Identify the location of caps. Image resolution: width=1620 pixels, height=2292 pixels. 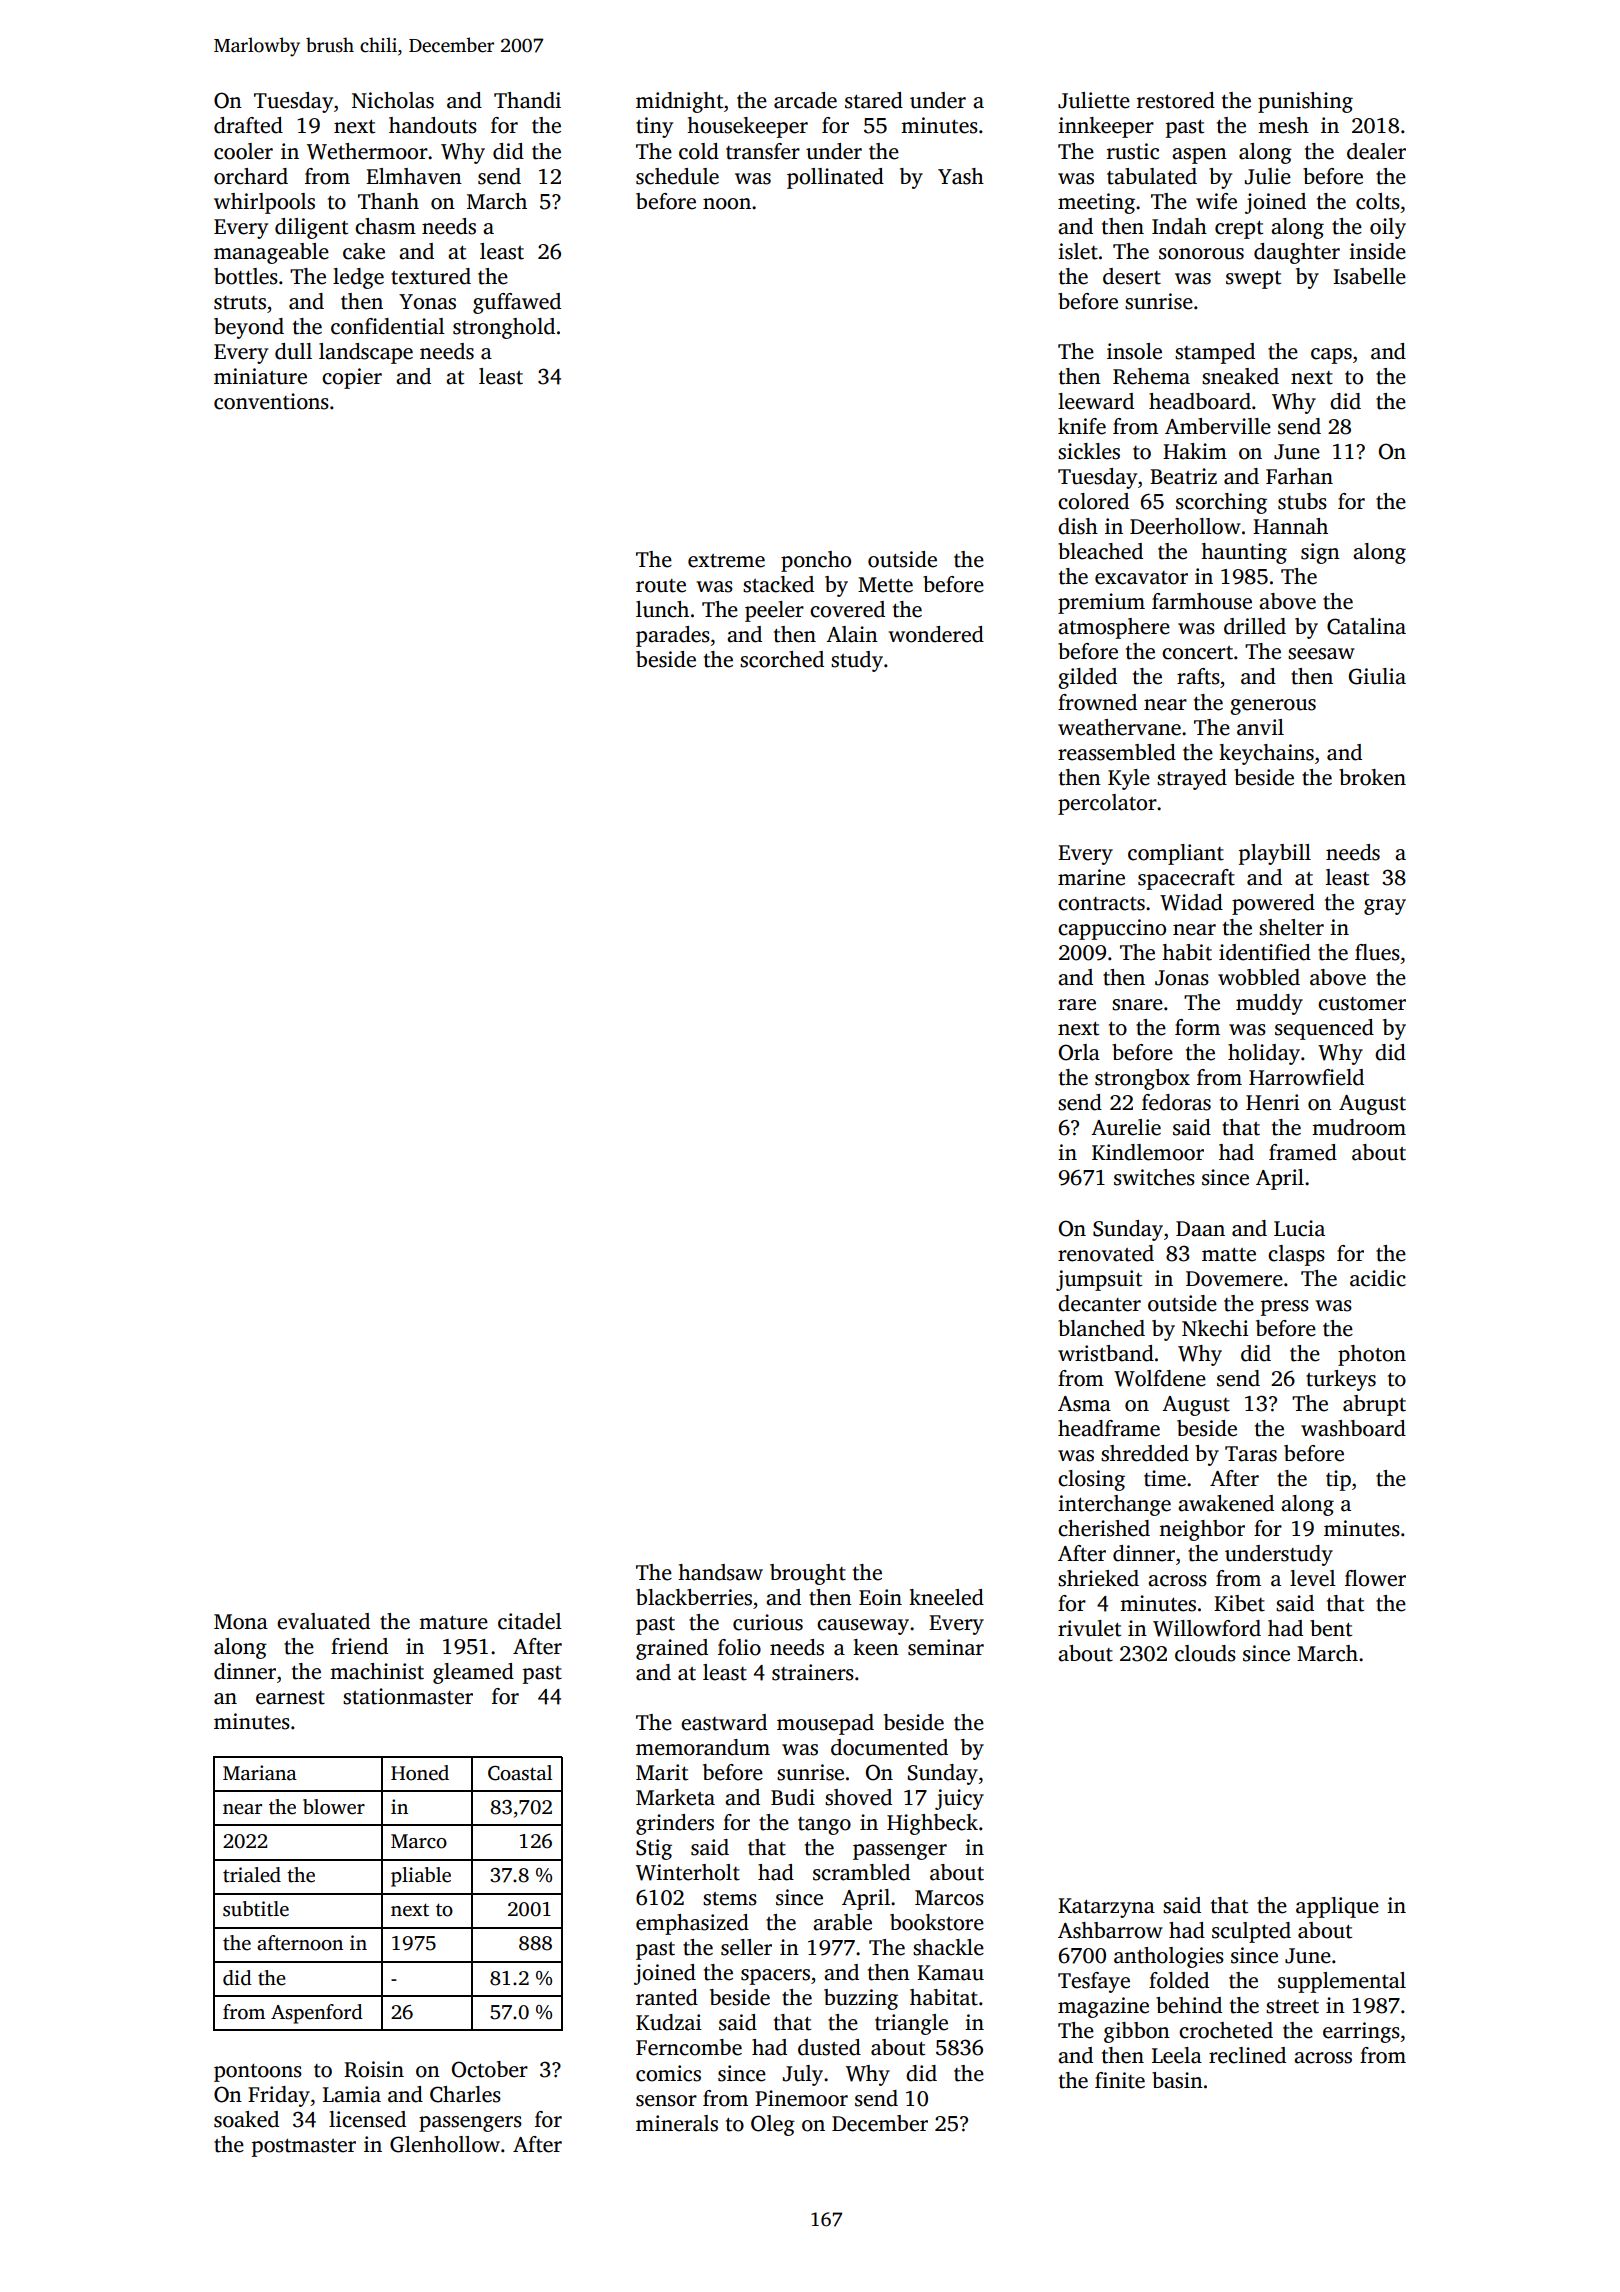
(1331, 356).
